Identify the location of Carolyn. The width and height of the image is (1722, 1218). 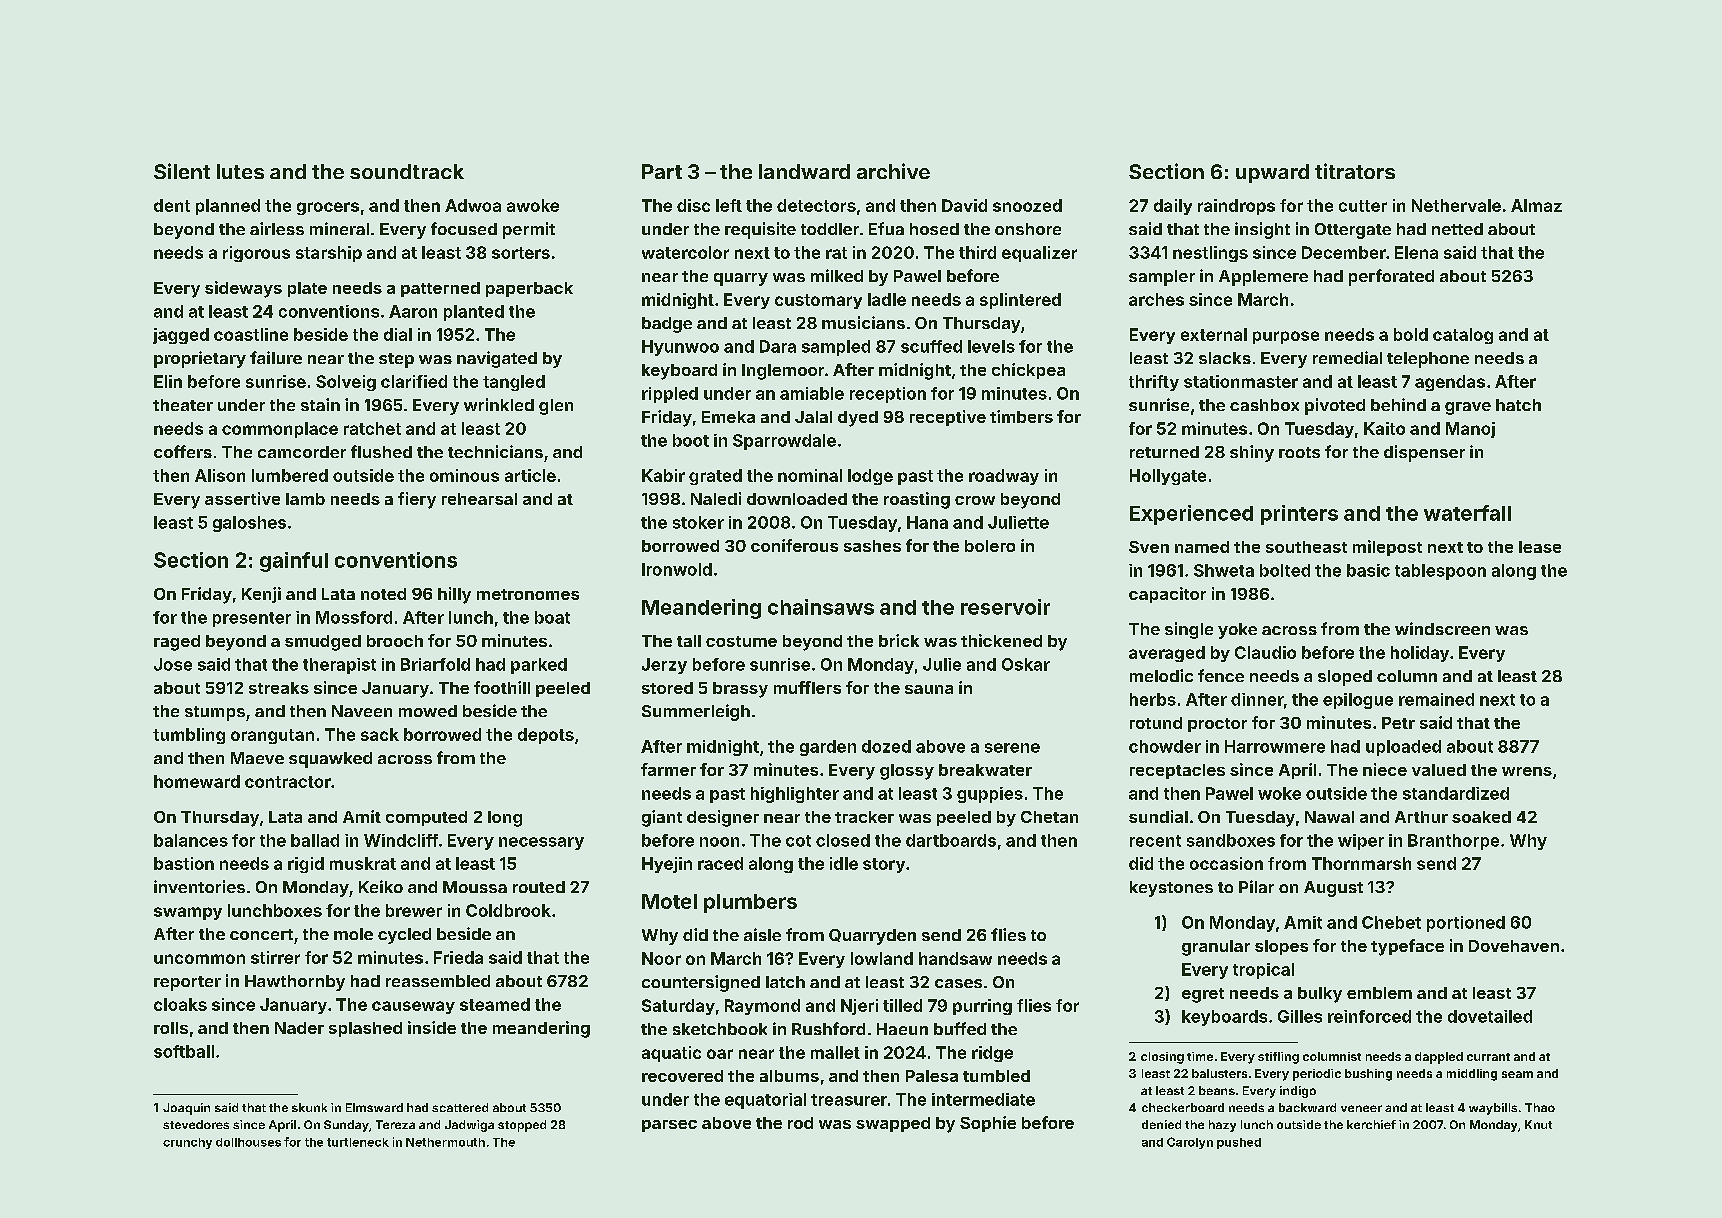
(1190, 1143).
